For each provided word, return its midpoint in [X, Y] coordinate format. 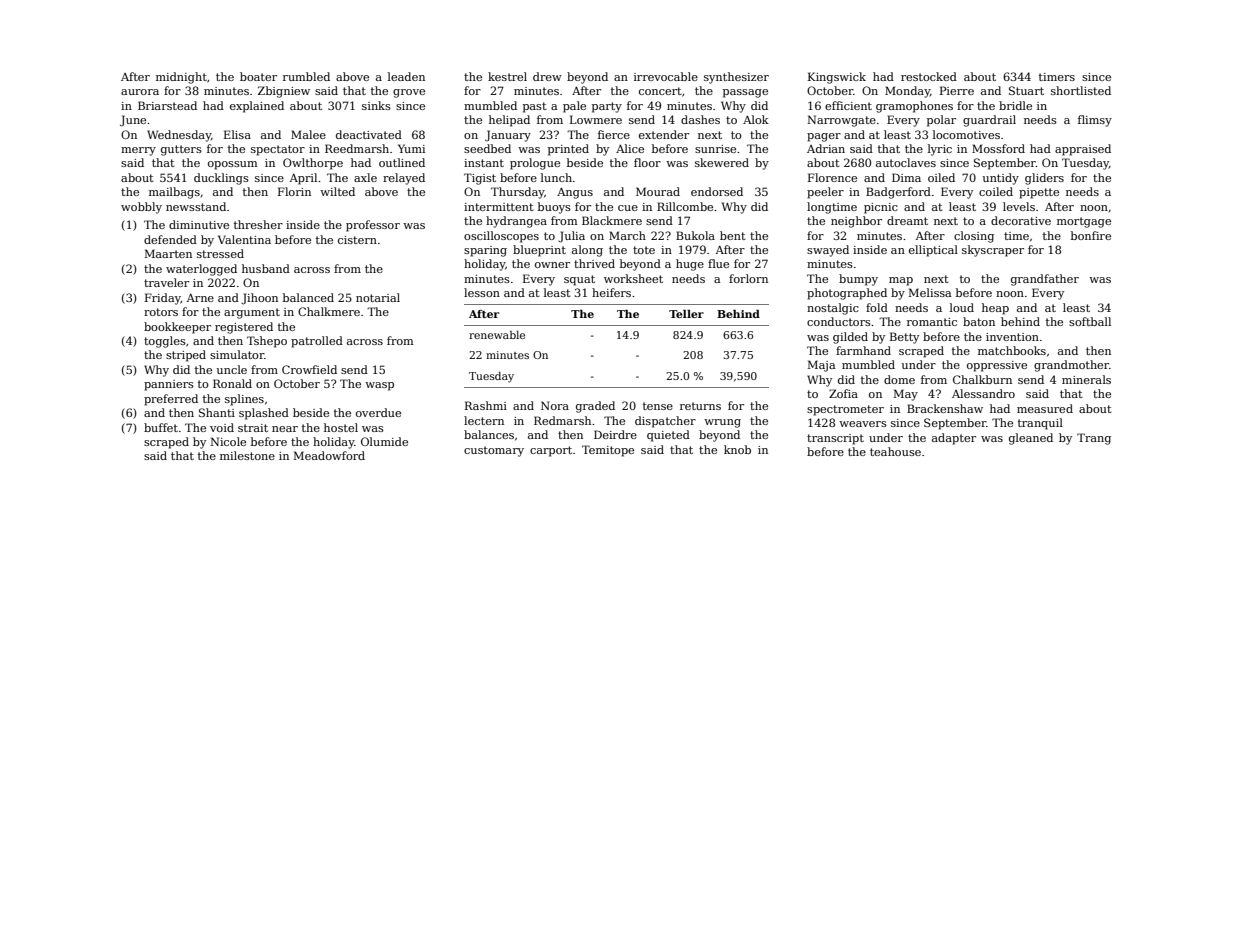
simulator [237, 354]
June [133, 121]
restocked [929, 76]
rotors [161, 312]
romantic [932, 322]
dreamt [907, 220]
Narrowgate [841, 121]
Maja [821, 366]
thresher [258, 224]
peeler [825, 193]
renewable [497, 335]
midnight [181, 78]
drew [547, 76]
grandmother [1071, 366]
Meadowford [329, 455]
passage [745, 93]
